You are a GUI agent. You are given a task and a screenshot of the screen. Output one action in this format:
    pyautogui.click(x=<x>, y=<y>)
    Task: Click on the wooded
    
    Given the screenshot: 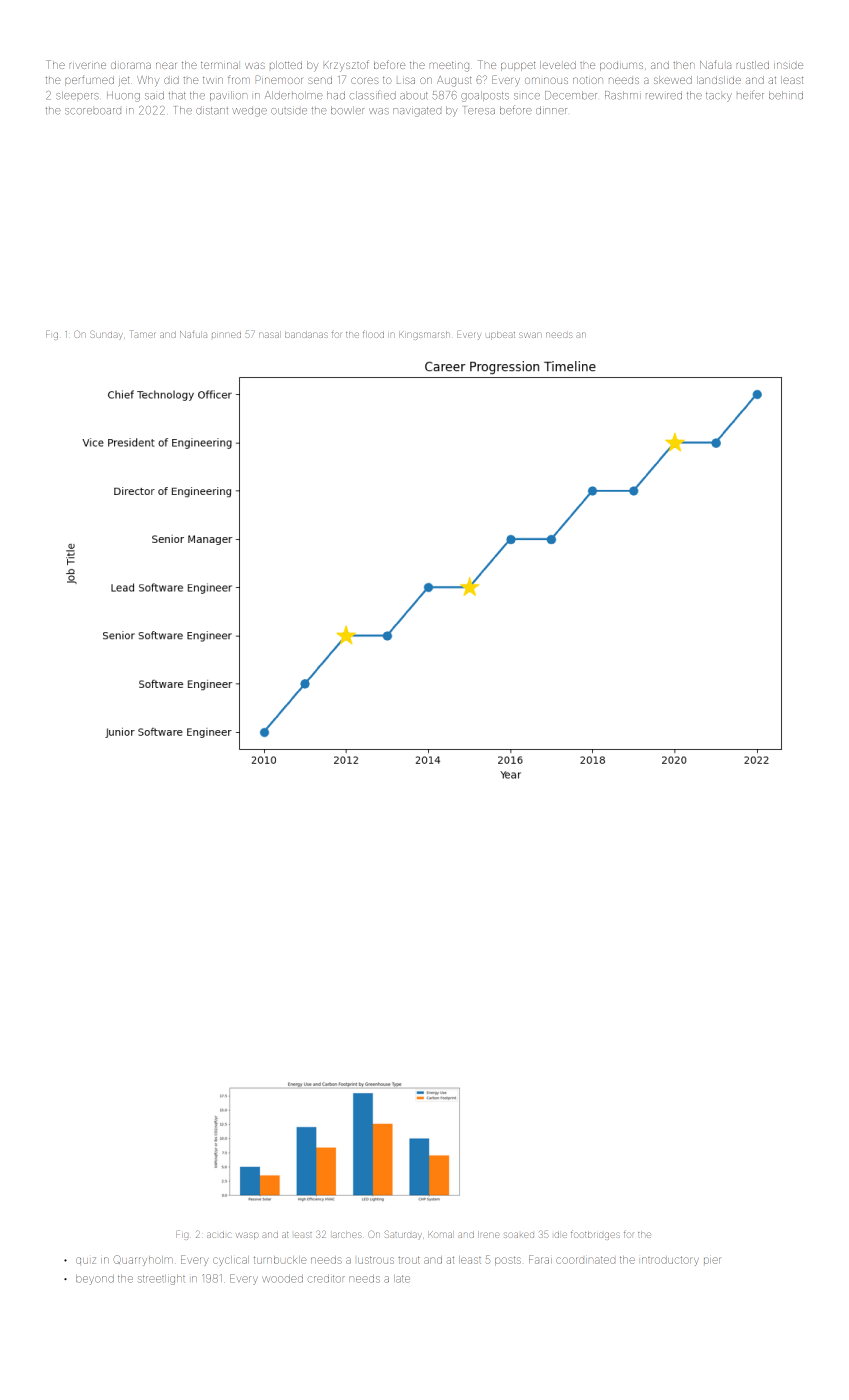 What is the action you would take?
    pyautogui.click(x=282, y=1279)
